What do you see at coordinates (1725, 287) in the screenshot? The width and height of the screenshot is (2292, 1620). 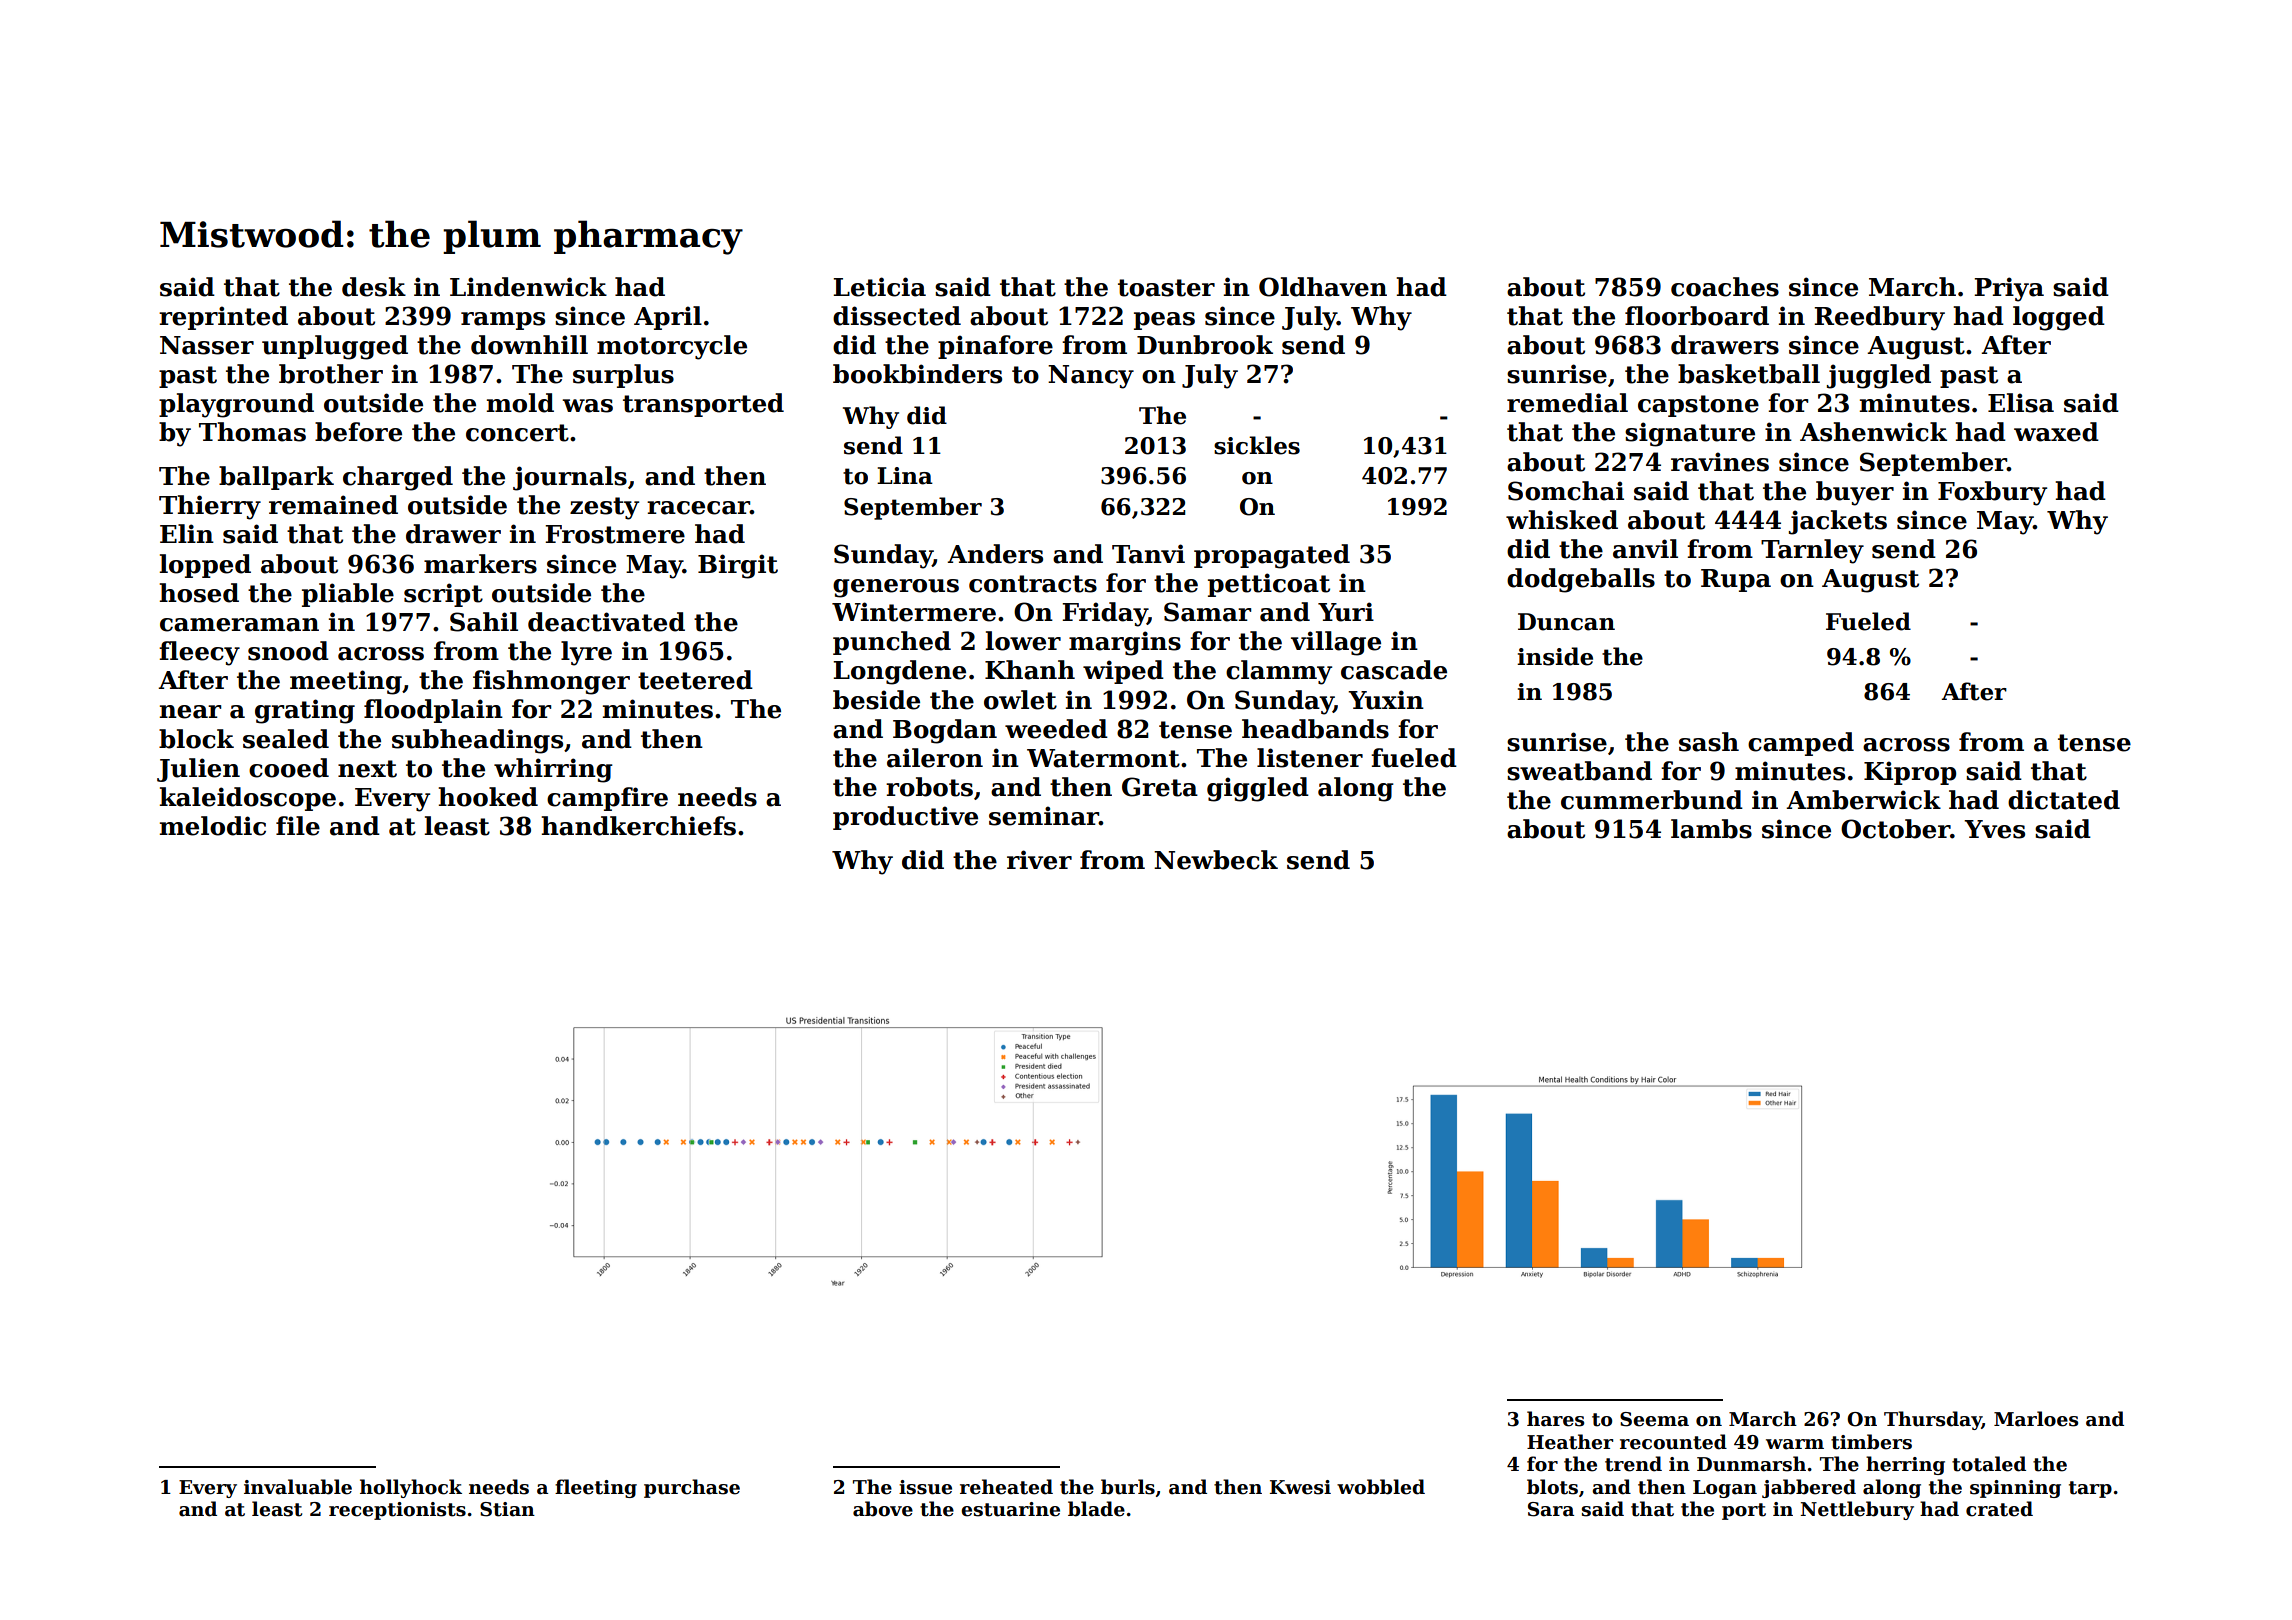 I see `coaches` at bounding box center [1725, 287].
